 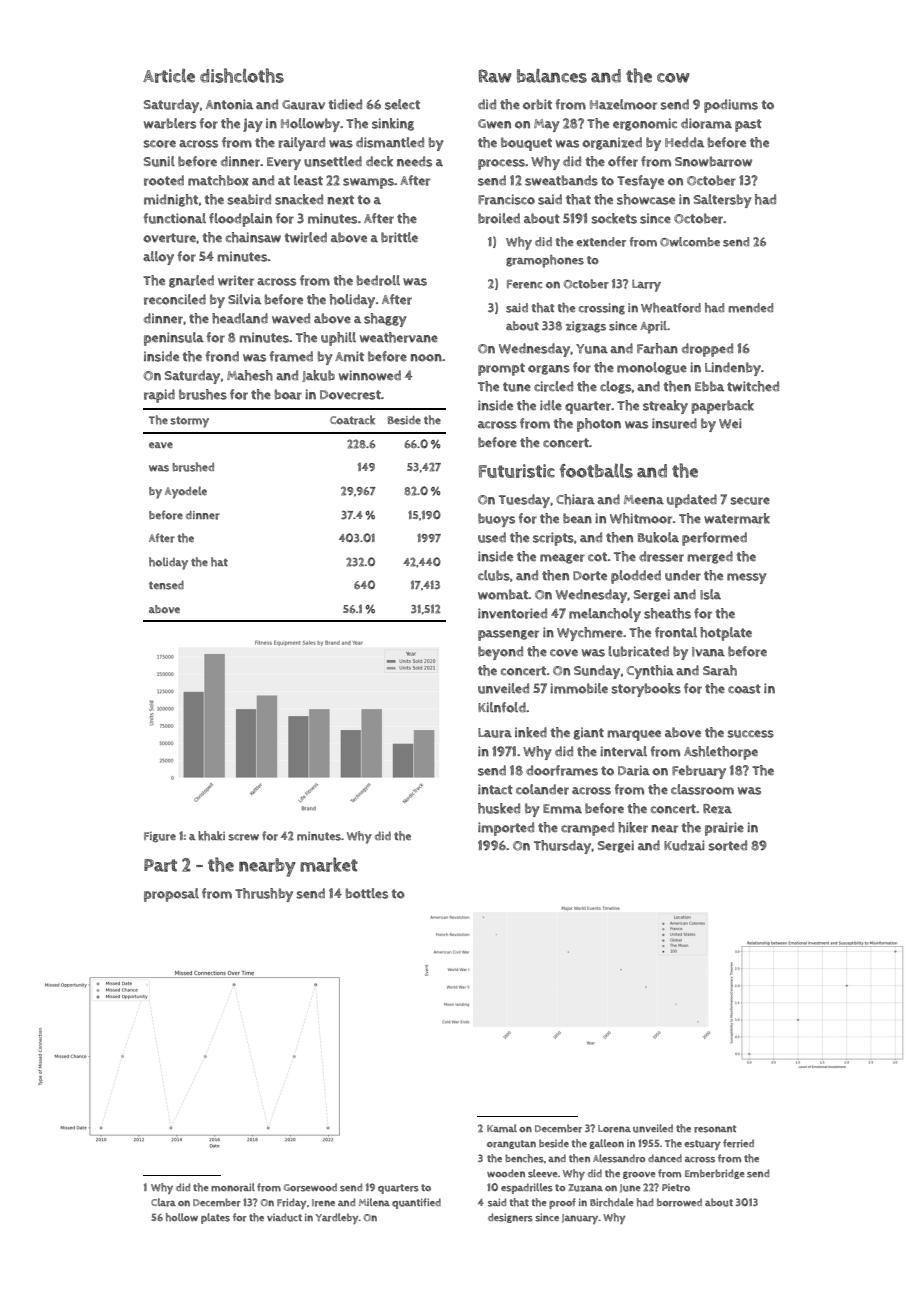 What do you see at coordinates (750, 501) in the screenshot?
I see `secure` at bounding box center [750, 501].
